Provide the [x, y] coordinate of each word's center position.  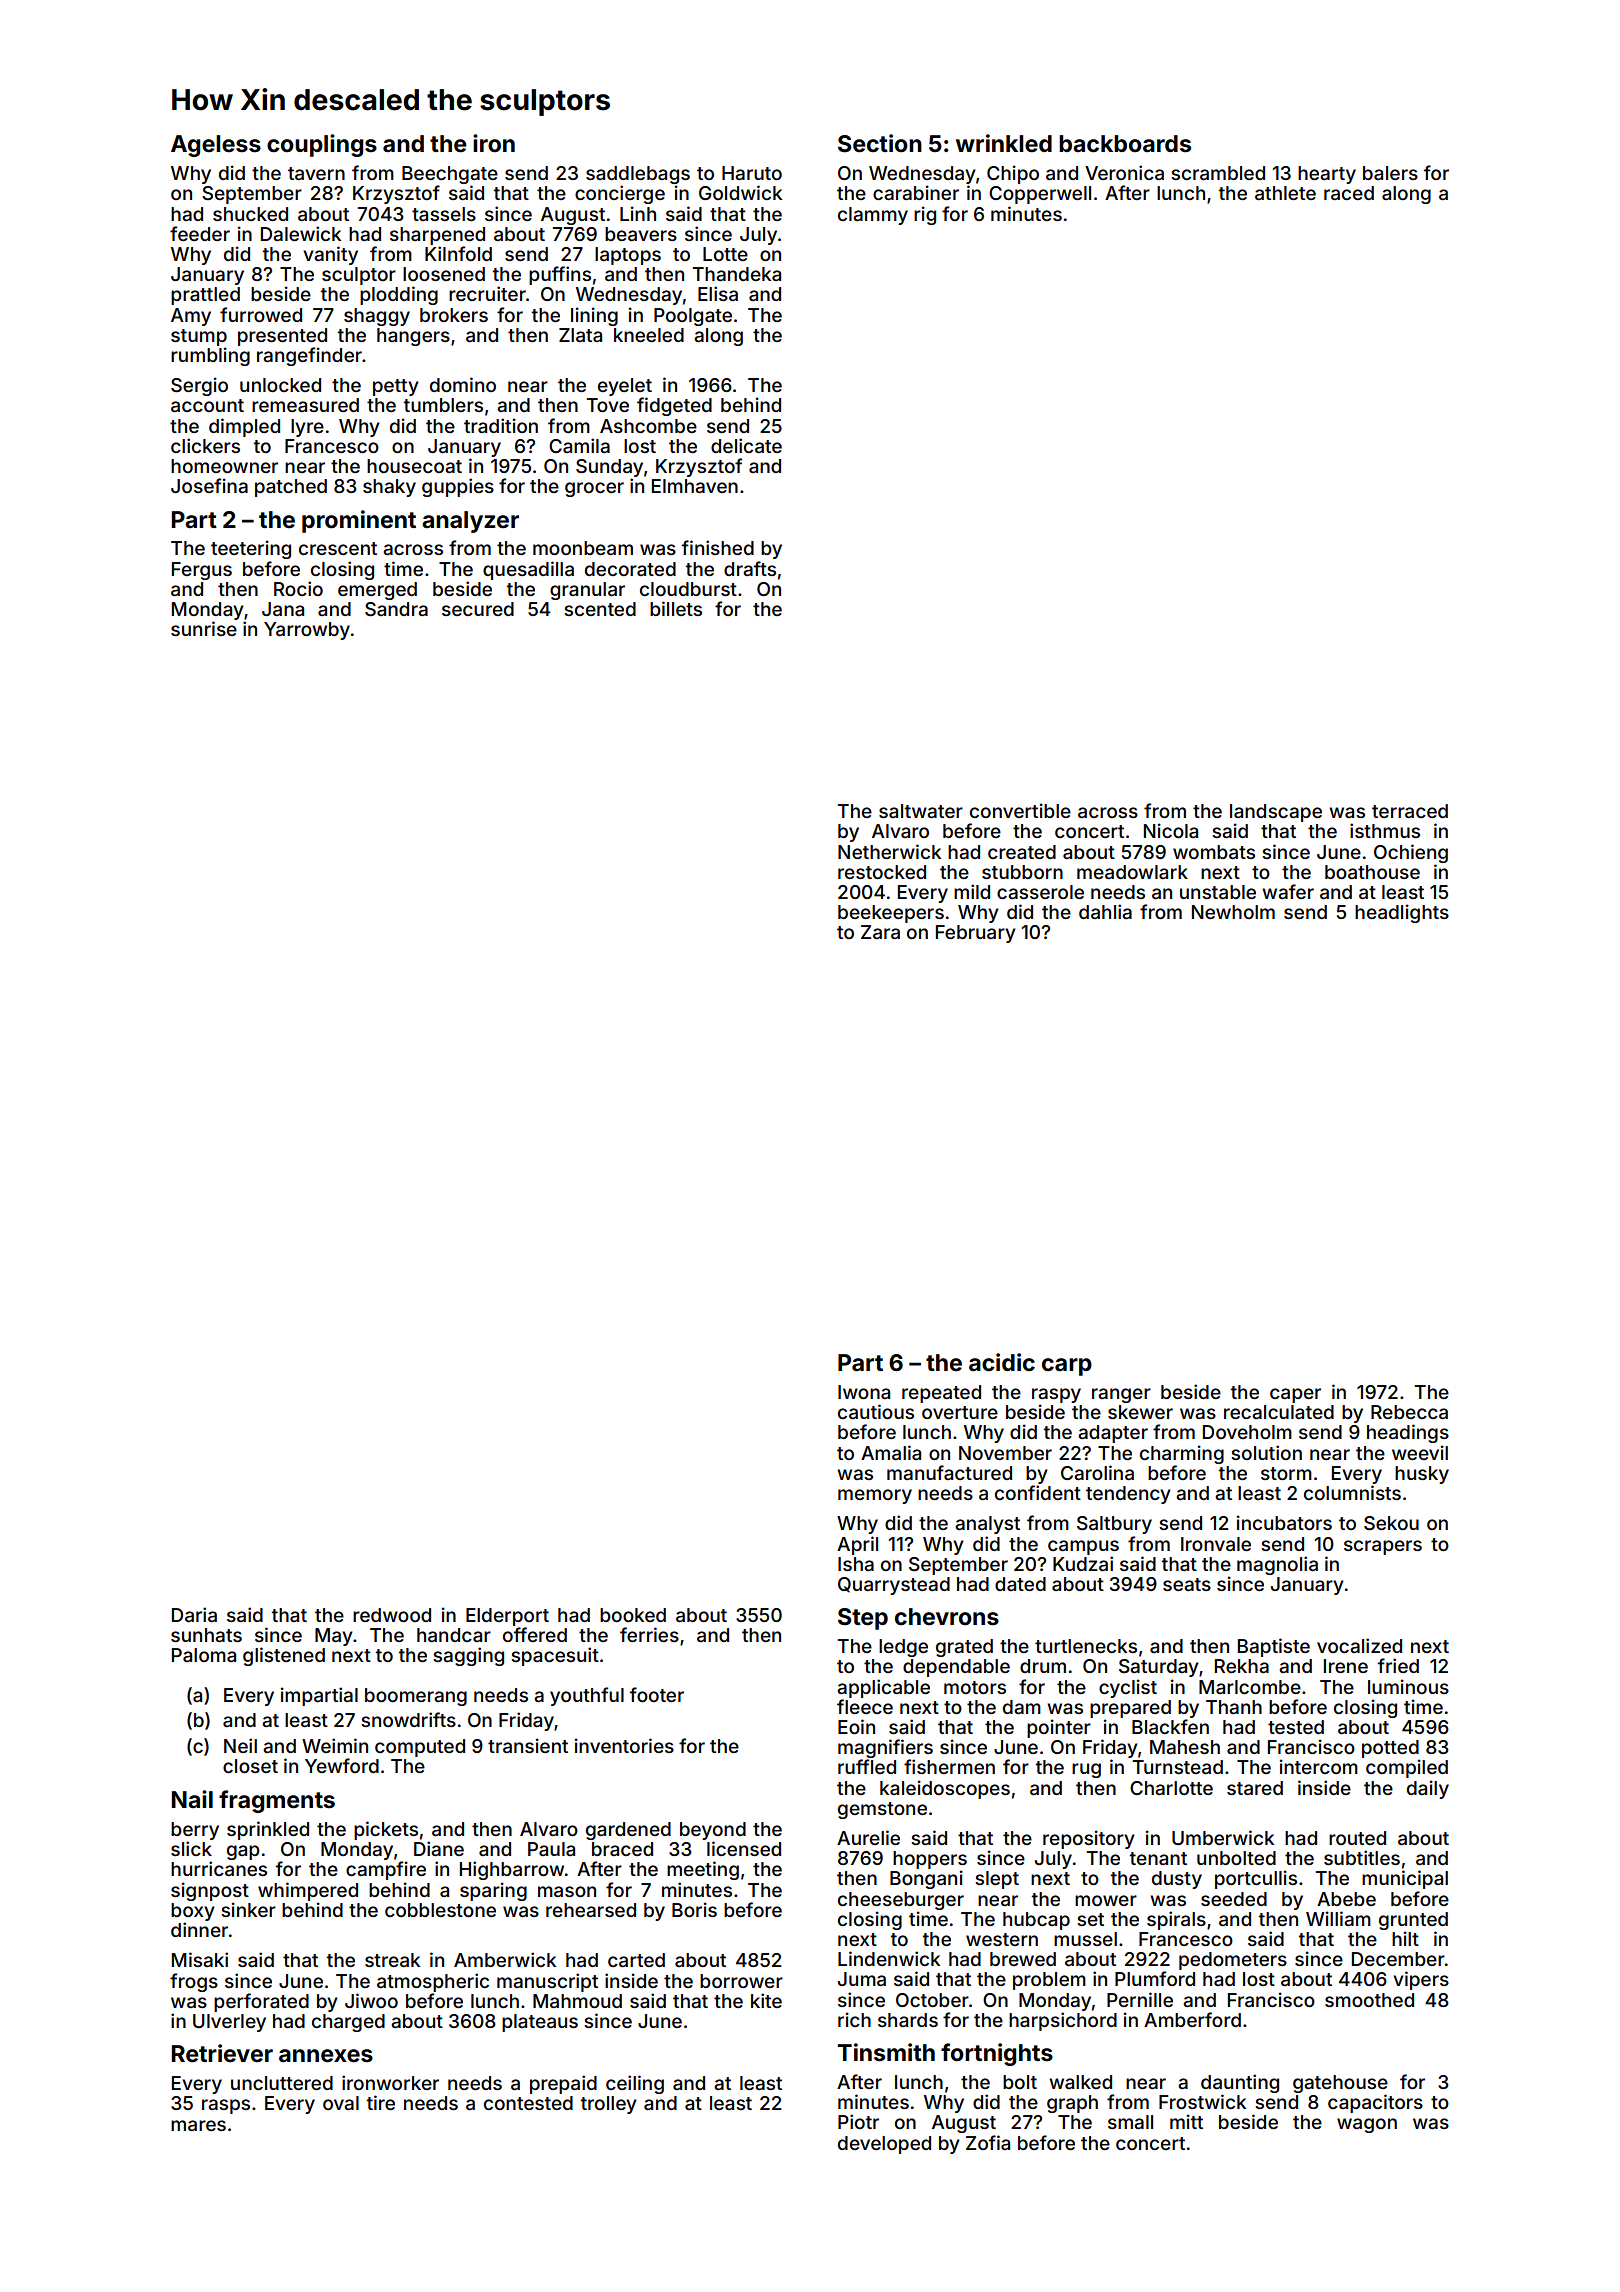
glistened [284, 1656]
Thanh [1234, 1707]
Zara [880, 932]
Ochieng [1411, 853]
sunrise [204, 628]
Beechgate [450, 175]
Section [880, 143]
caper [1295, 1395]
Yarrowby [307, 631]
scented [600, 609]
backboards [1125, 144]
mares [198, 2125]
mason [567, 1891]
